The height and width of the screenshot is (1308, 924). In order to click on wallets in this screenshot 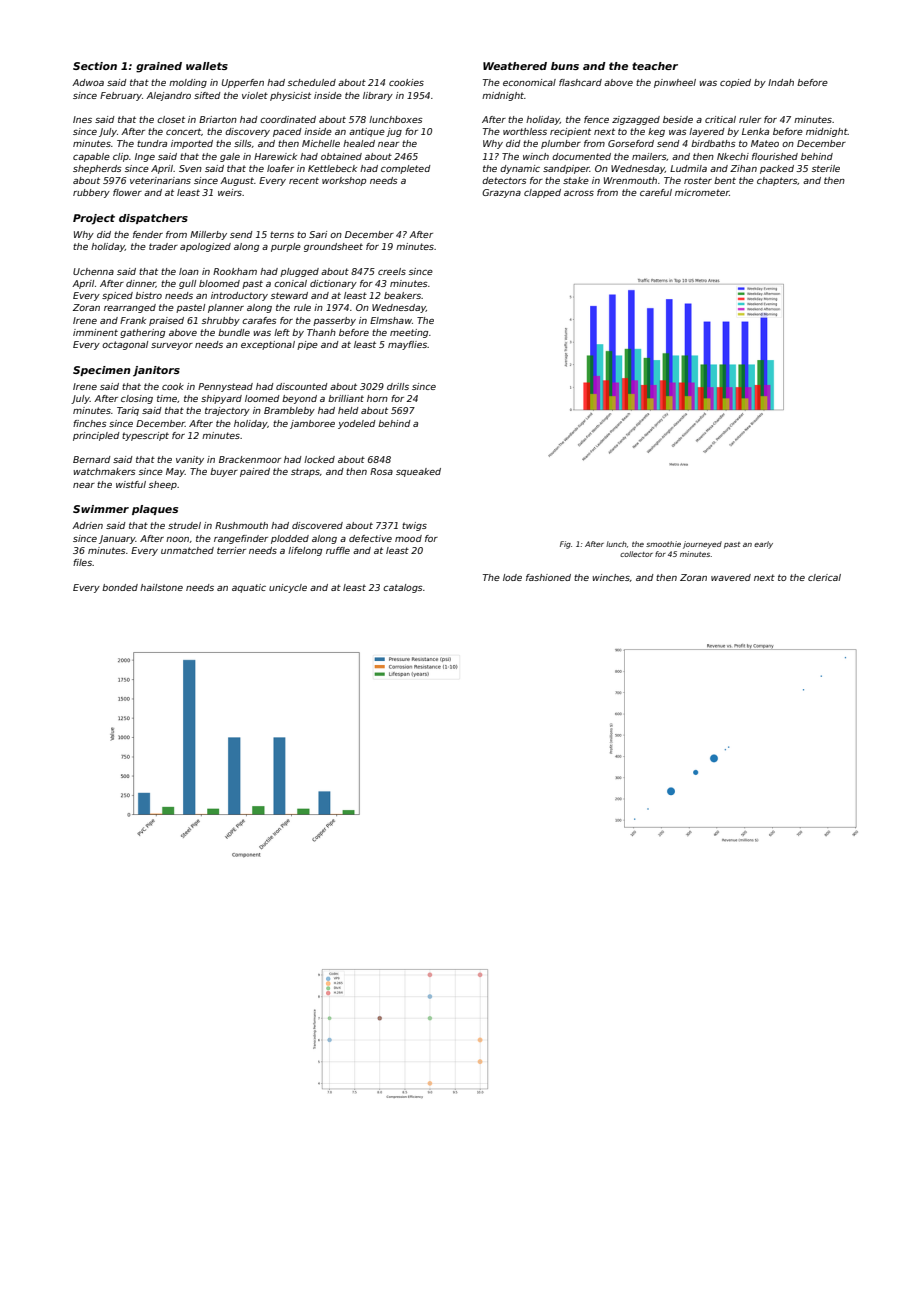, I will do `click(207, 66)`.
